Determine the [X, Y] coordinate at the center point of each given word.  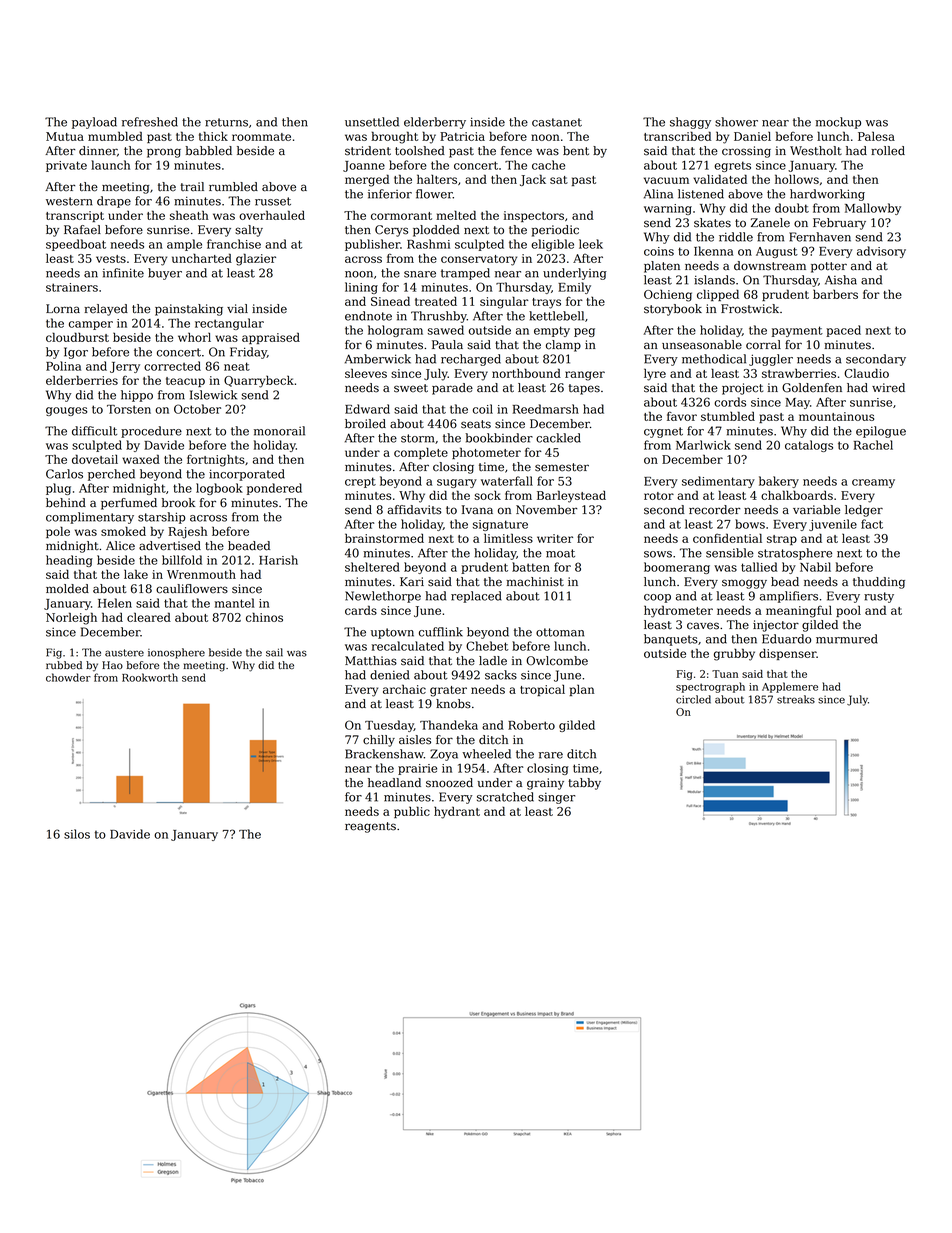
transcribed [677, 136]
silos [77, 834]
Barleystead [571, 496]
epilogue [881, 432]
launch [110, 165]
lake [136, 574]
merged [367, 180]
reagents [370, 827]
